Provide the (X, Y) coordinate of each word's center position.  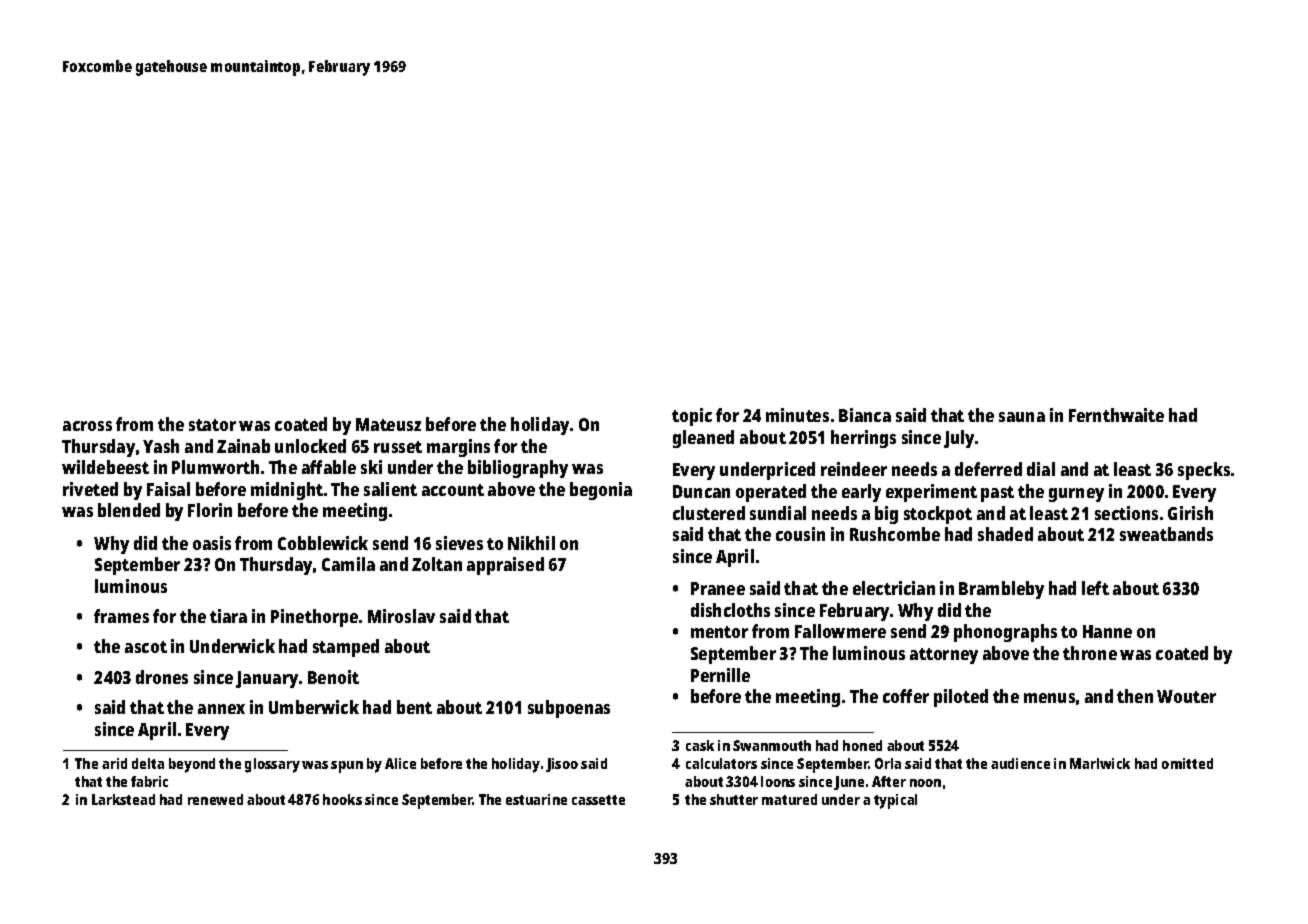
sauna (1022, 417)
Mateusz (388, 424)
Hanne (1107, 631)
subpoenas (569, 709)
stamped (346, 648)
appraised (505, 566)
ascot (146, 647)
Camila (348, 564)
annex (221, 709)
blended (129, 510)
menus (1049, 698)
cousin (800, 534)
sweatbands (1166, 534)
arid (114, 763)
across (87, 426)
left (1095, 588)
